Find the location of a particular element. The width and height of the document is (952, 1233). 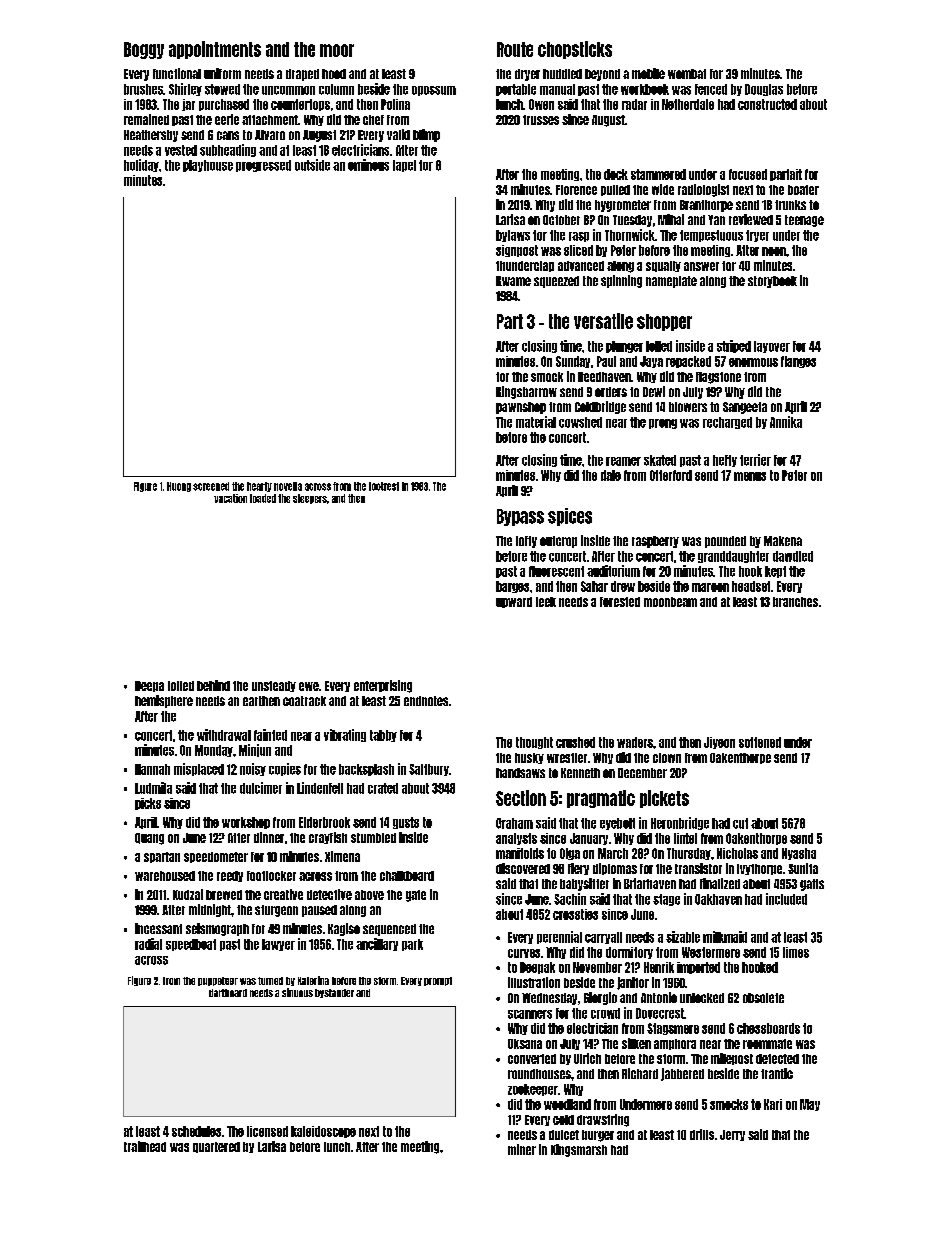

stumbled is located at coordinates (373, 838).
